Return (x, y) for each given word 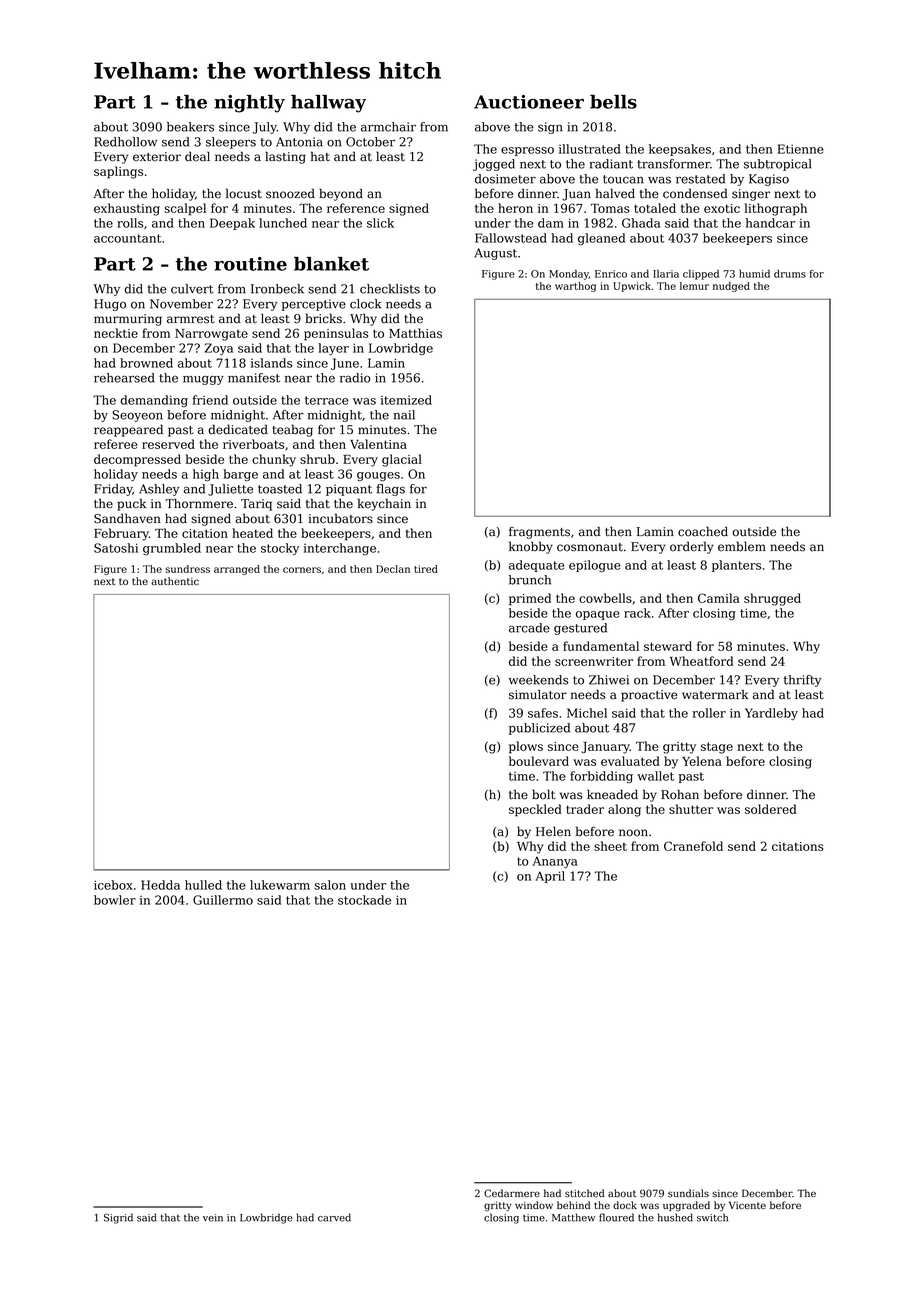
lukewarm (280, 885)
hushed (675, 1217)
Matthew (573, 1217)
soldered (771, 809)
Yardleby (771, 714)
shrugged (772, 599)
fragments (539, 532)
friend (210, 400)
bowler (115, 900)
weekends (538, 680)
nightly (249, 104)
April (550, 877)
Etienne (800, 149)
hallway (328, 104)
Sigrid (118, 1218)
